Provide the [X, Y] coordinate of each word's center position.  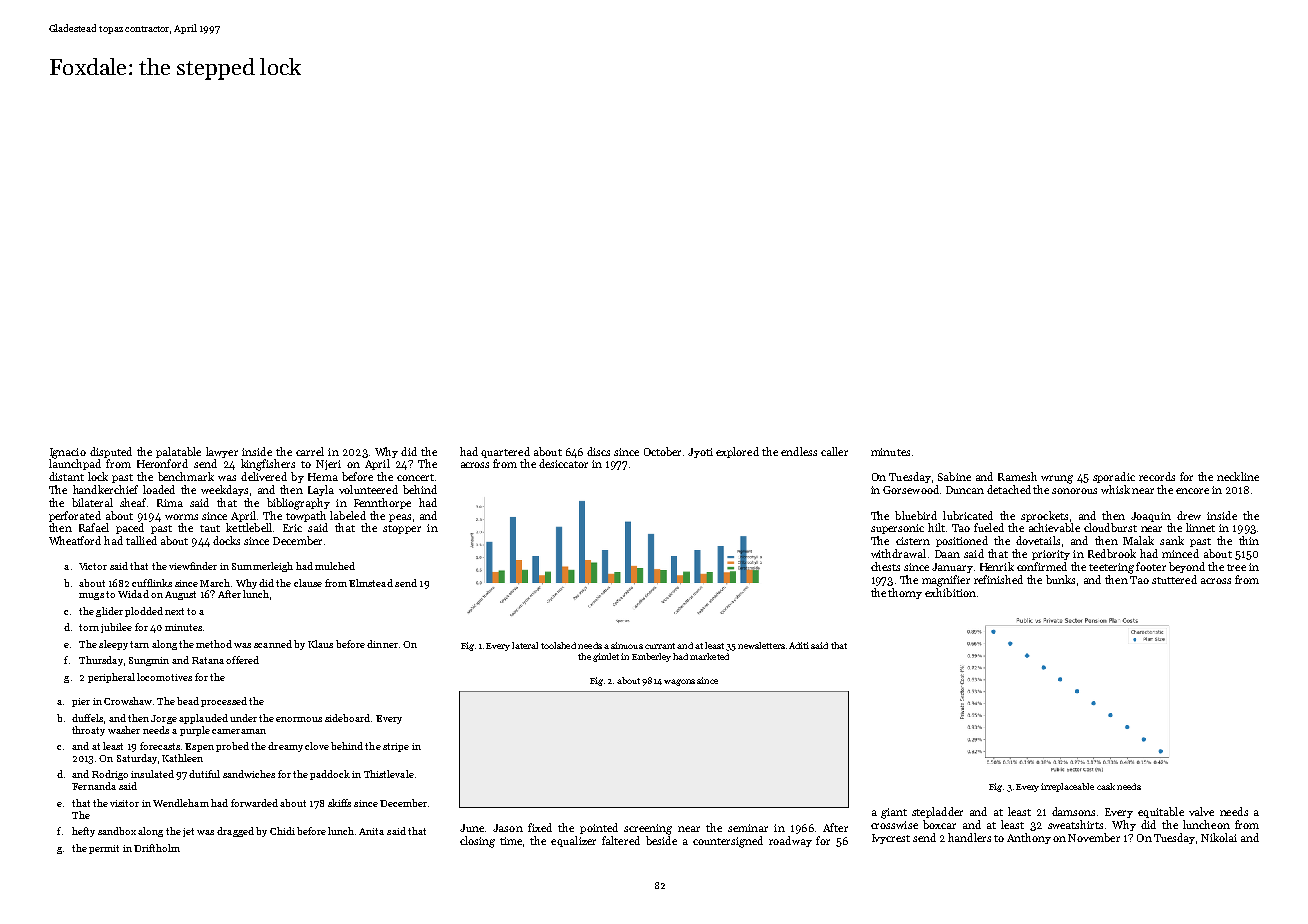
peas [400, 518]
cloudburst [1110, 527]
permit [104, 849]
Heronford [162, 463]
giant [894, 813]
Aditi [799, 645]
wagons [679, 682]
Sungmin [149, 661]
